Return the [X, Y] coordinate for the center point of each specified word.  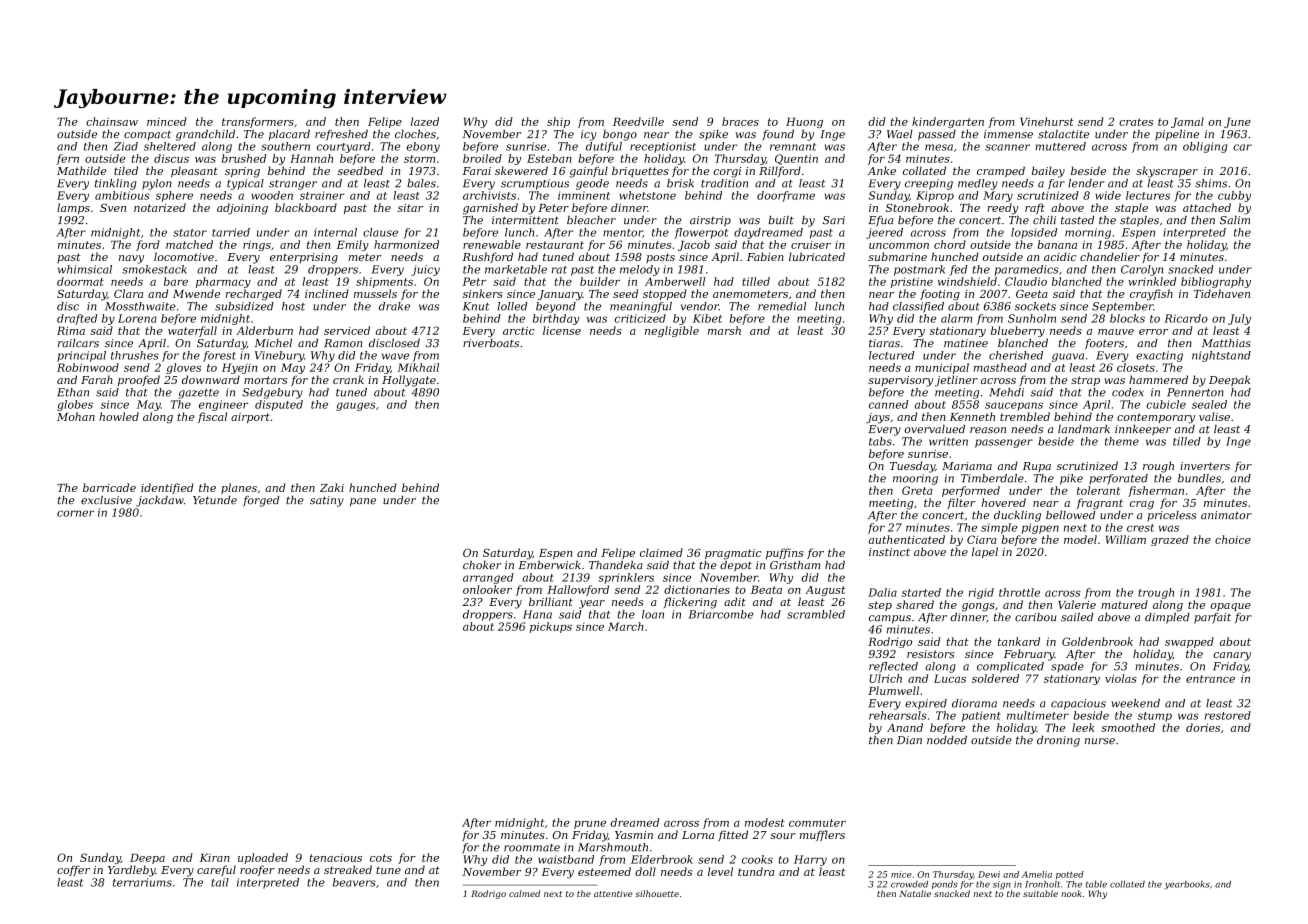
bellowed [1070, 515]
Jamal [1187, 122]
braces [740, 121]
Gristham [795, 565]
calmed [524, 893]
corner [75, 513]
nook [1071, 893]
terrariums [142, 882]
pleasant [194, 171]
